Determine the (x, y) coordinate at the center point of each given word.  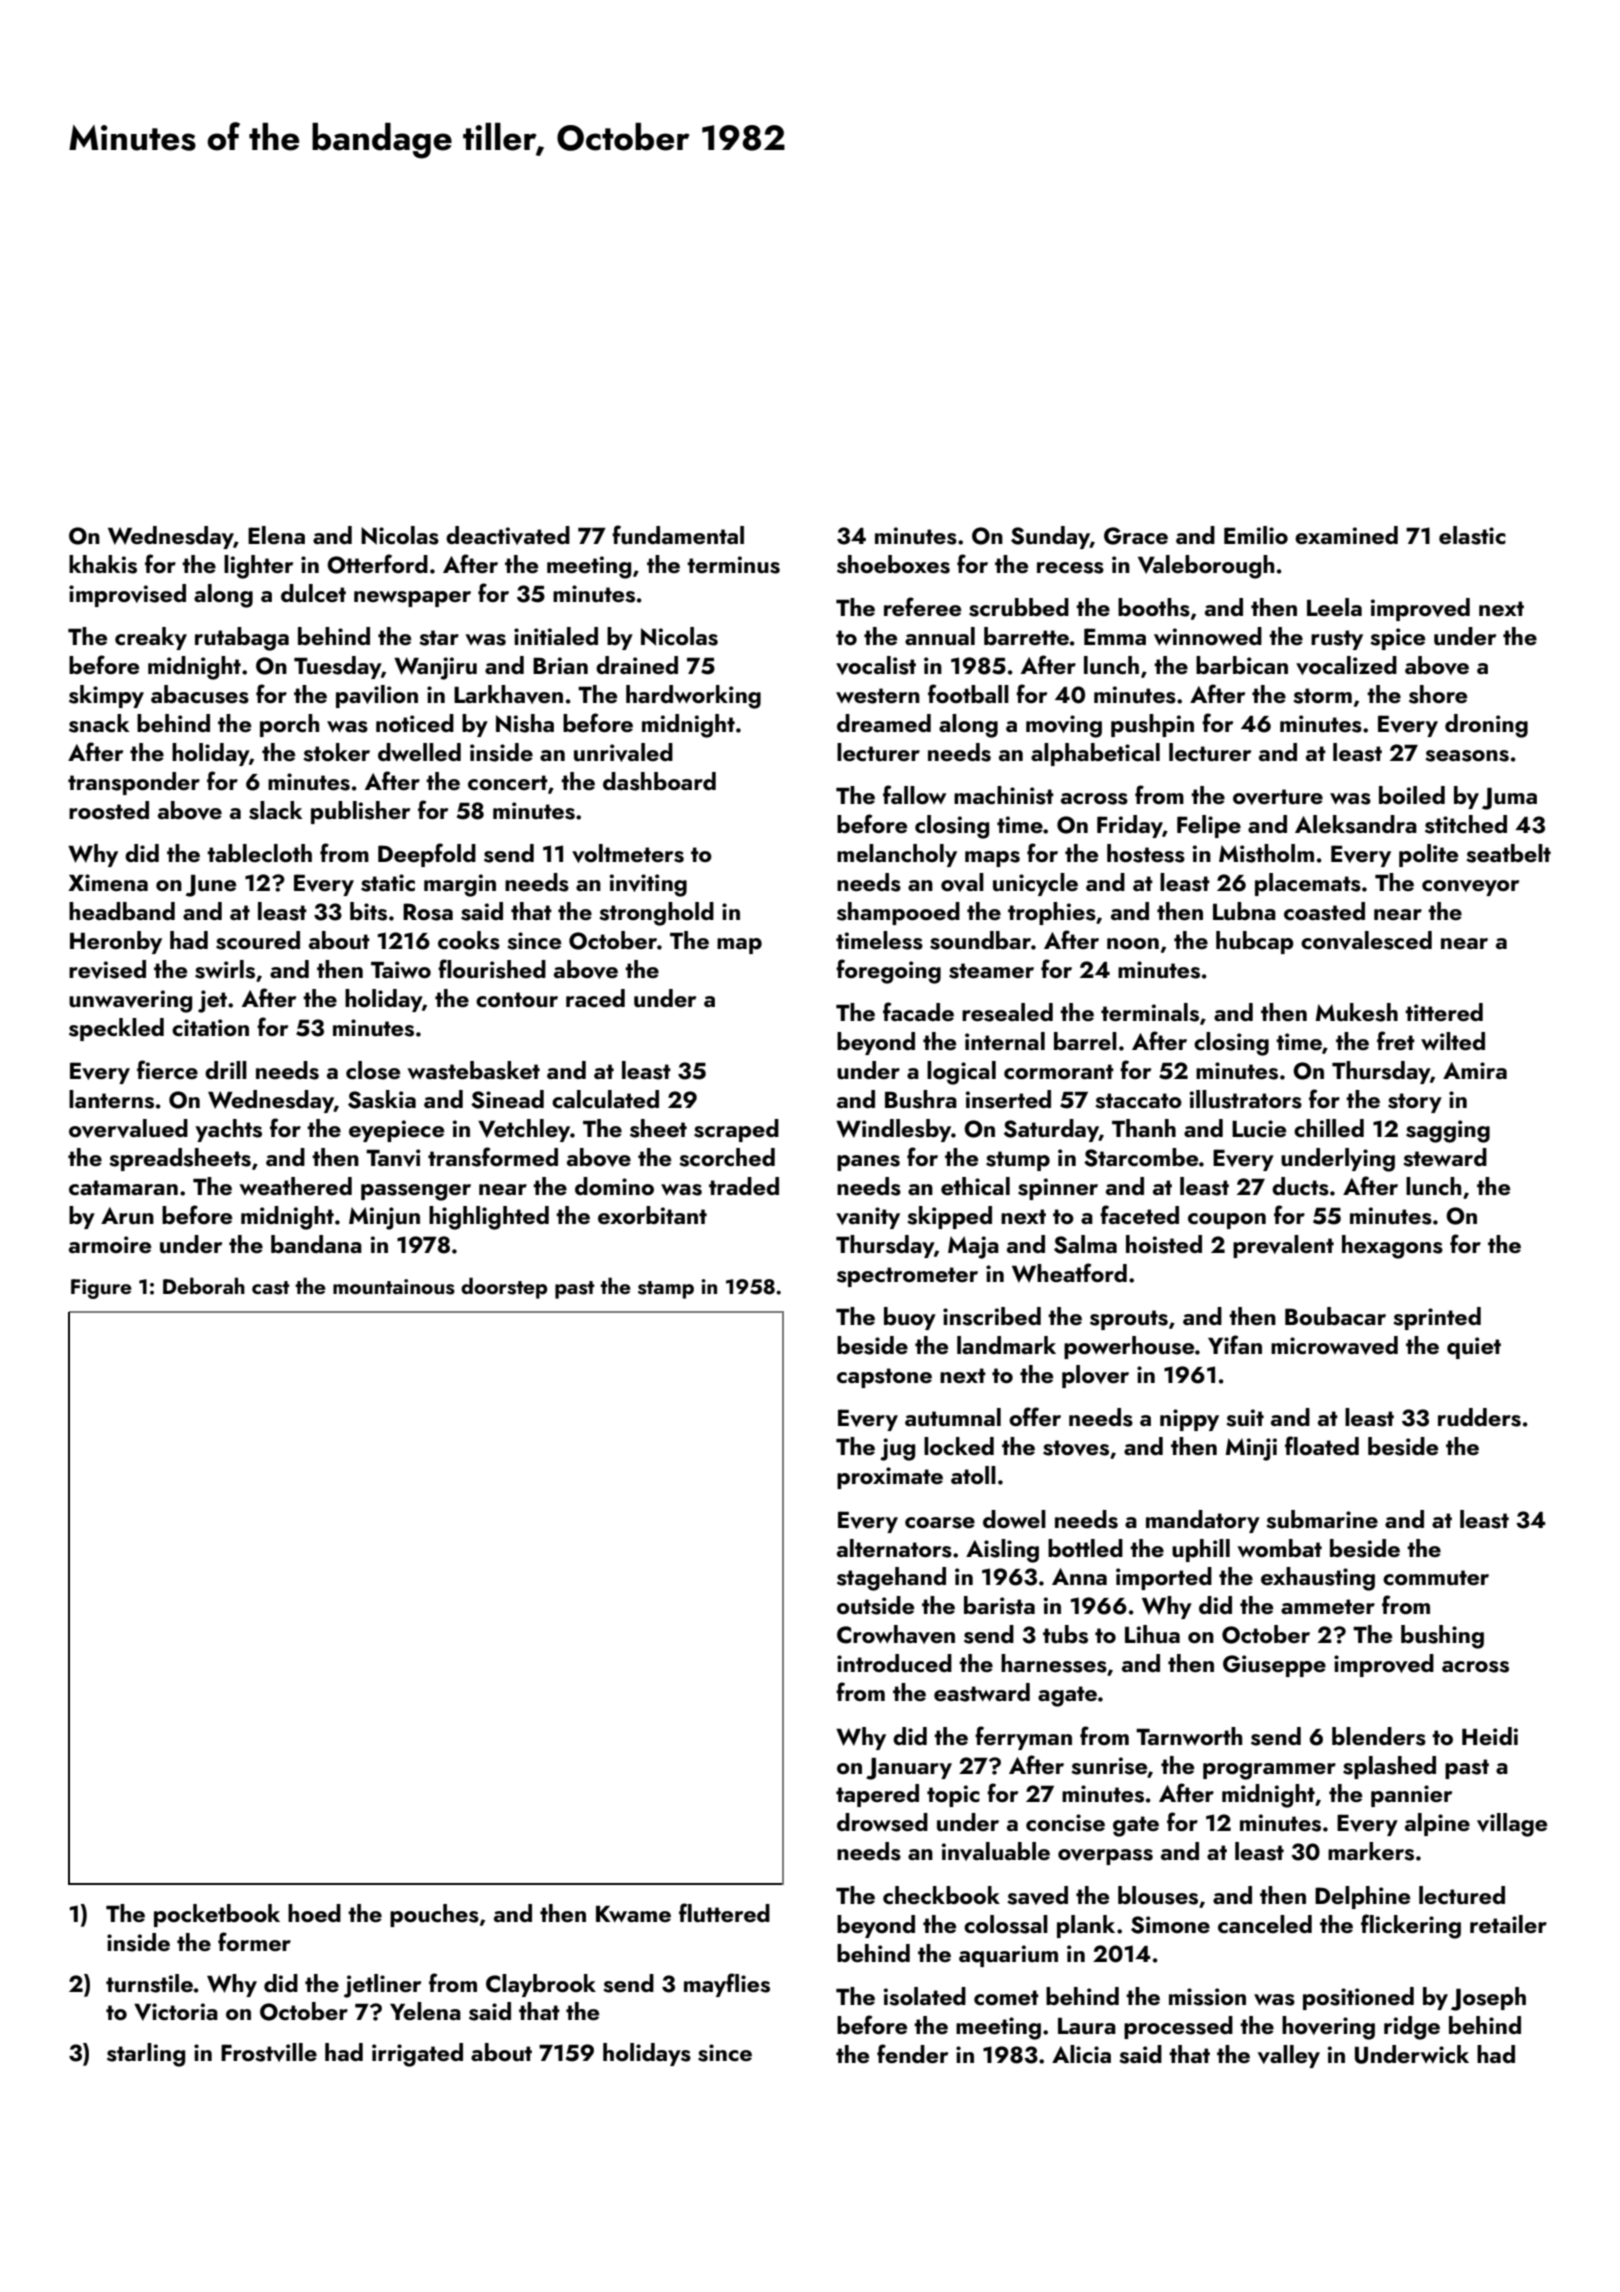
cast (271, 1288)
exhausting (1318, 1579)
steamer (991, 971)
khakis (103, 564)
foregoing (888, 971)
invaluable (996, 1851)
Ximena (108, 882)
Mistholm (1266, 853)
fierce (167, 1069)
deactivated (508, 535)
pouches (434, 1915)
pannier (1411, 1796)
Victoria (176, 2012)
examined (1346, 535)
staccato (1138, 1101)
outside (875, 1605)
